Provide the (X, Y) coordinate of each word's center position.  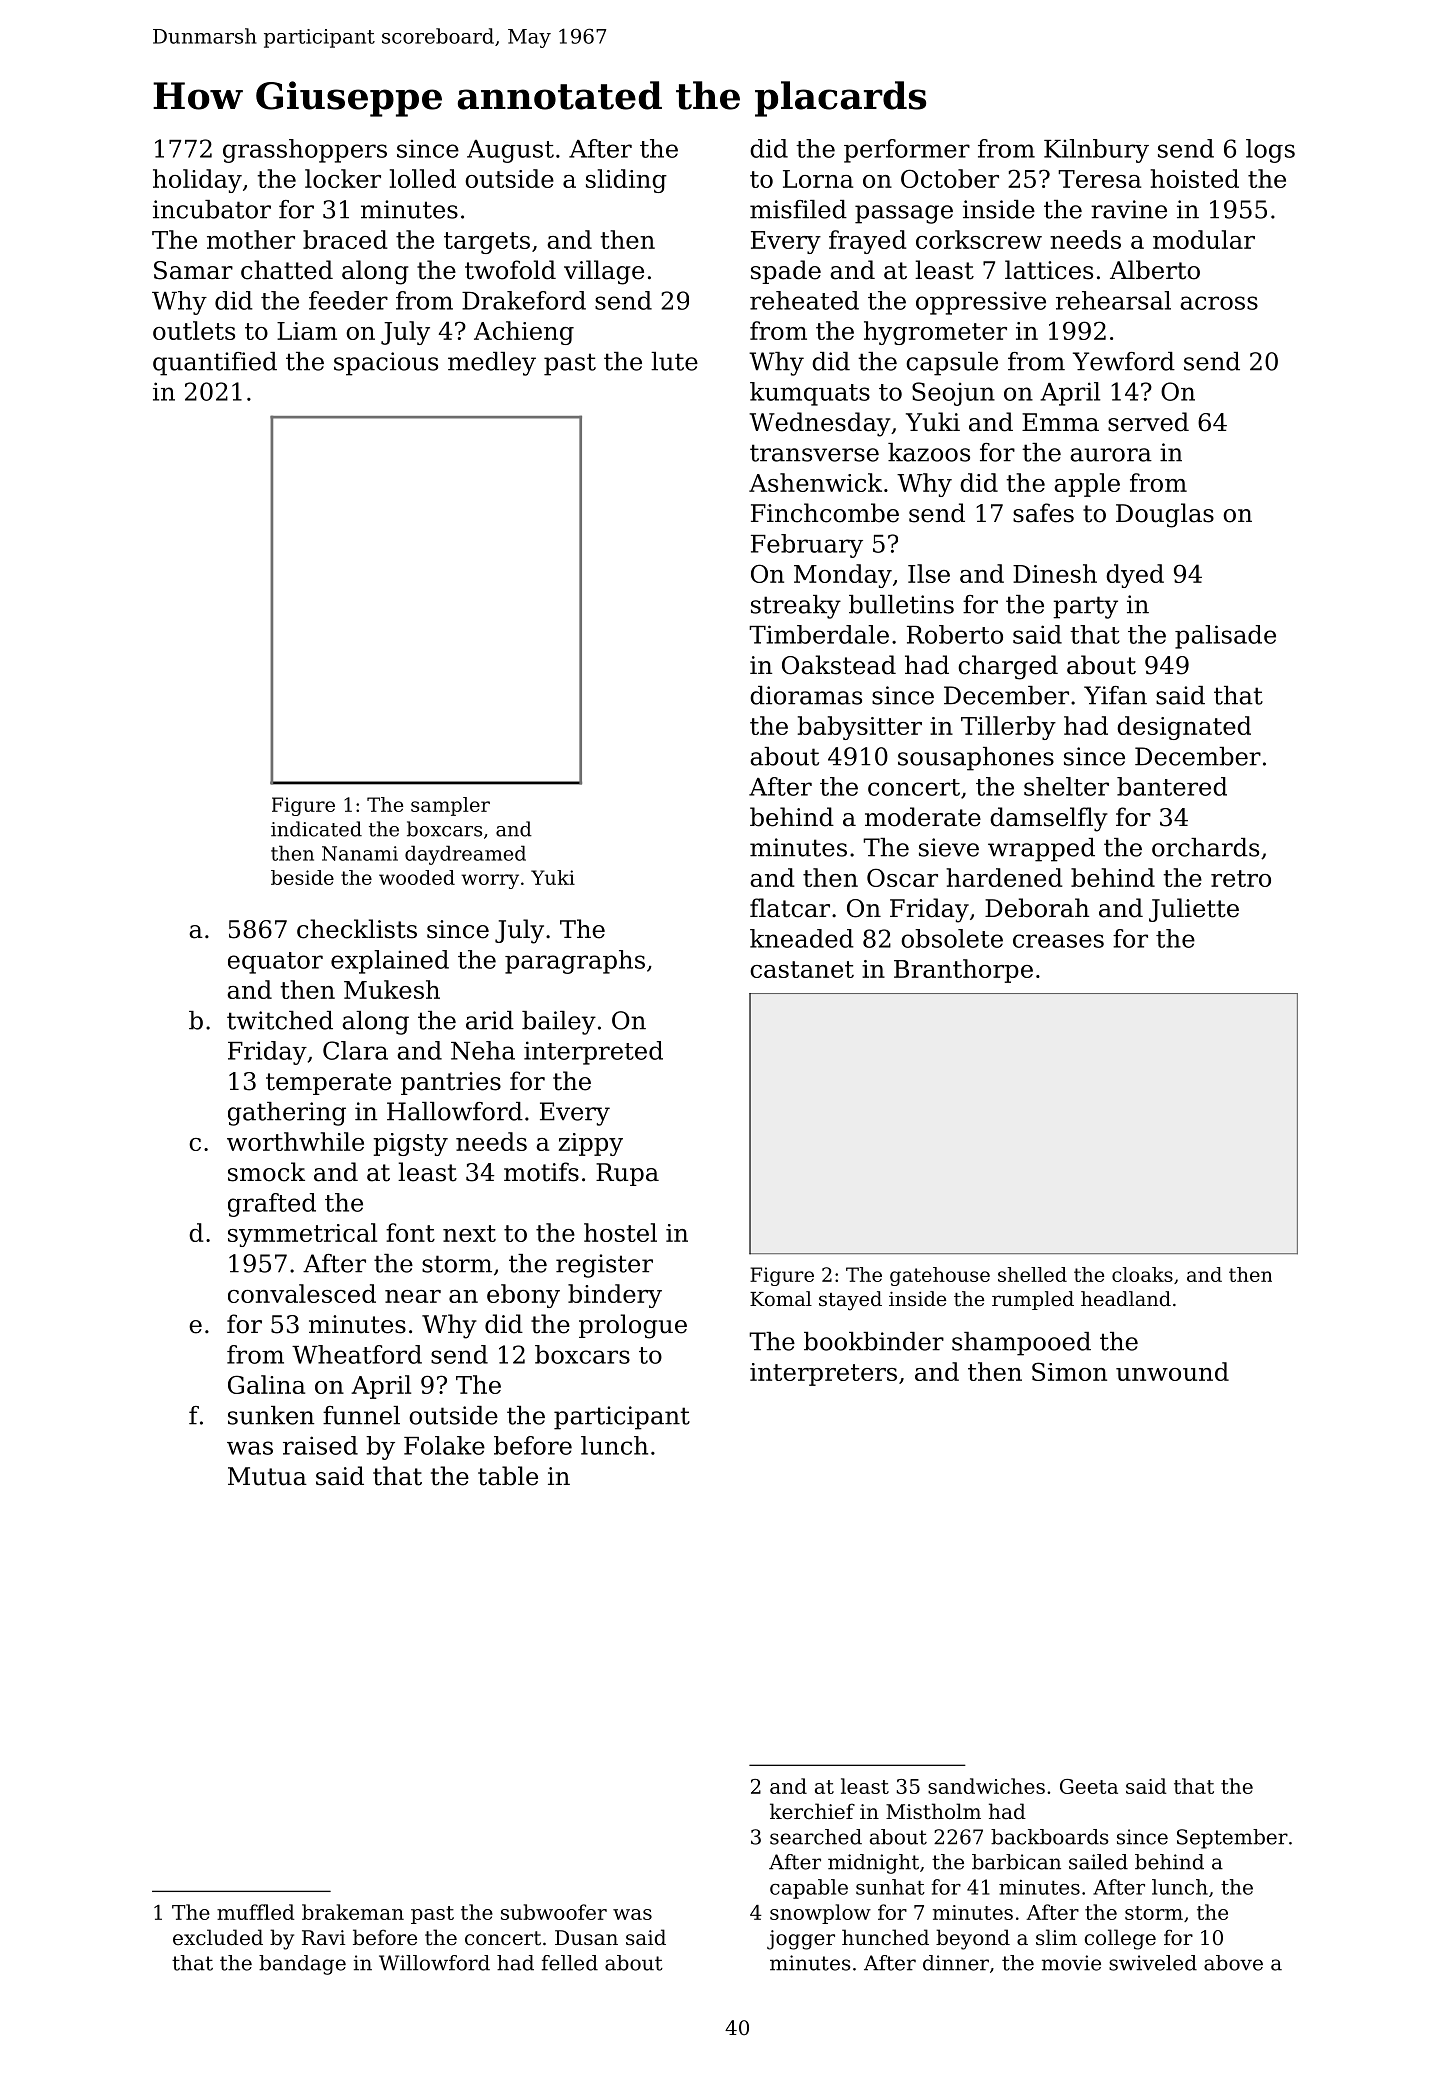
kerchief (812, 1811)
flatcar (790, 908)
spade (786, 272)
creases (1058, 941)
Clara (355, 1050)
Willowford (434, 1963)
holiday (197, 181)
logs (1270, 151)
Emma (1060, 422)
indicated (316, 829)
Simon (1069, 1371)
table (508, 1476)
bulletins (901, 604)
